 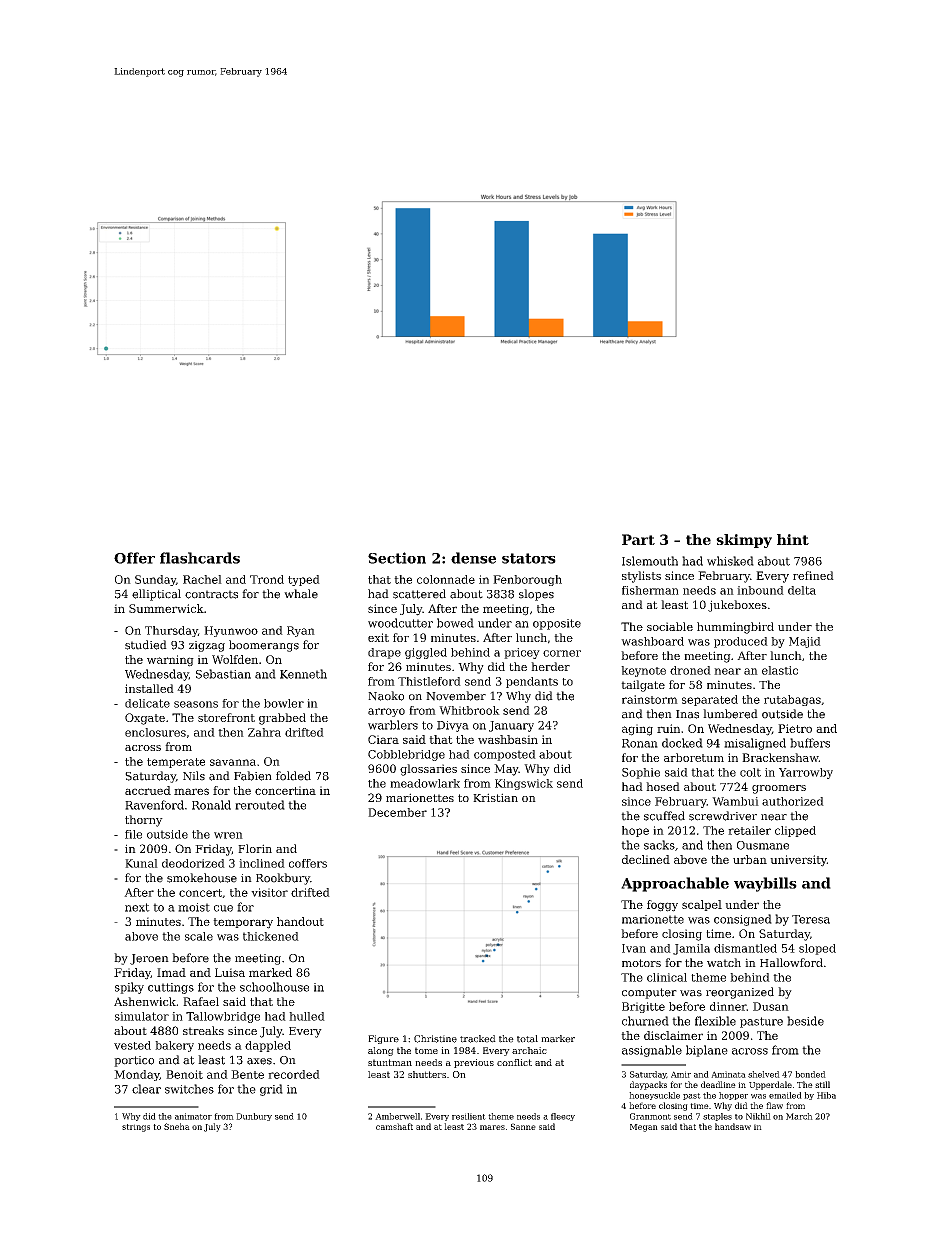 I want to click on university, so click(x=798, y=861).
